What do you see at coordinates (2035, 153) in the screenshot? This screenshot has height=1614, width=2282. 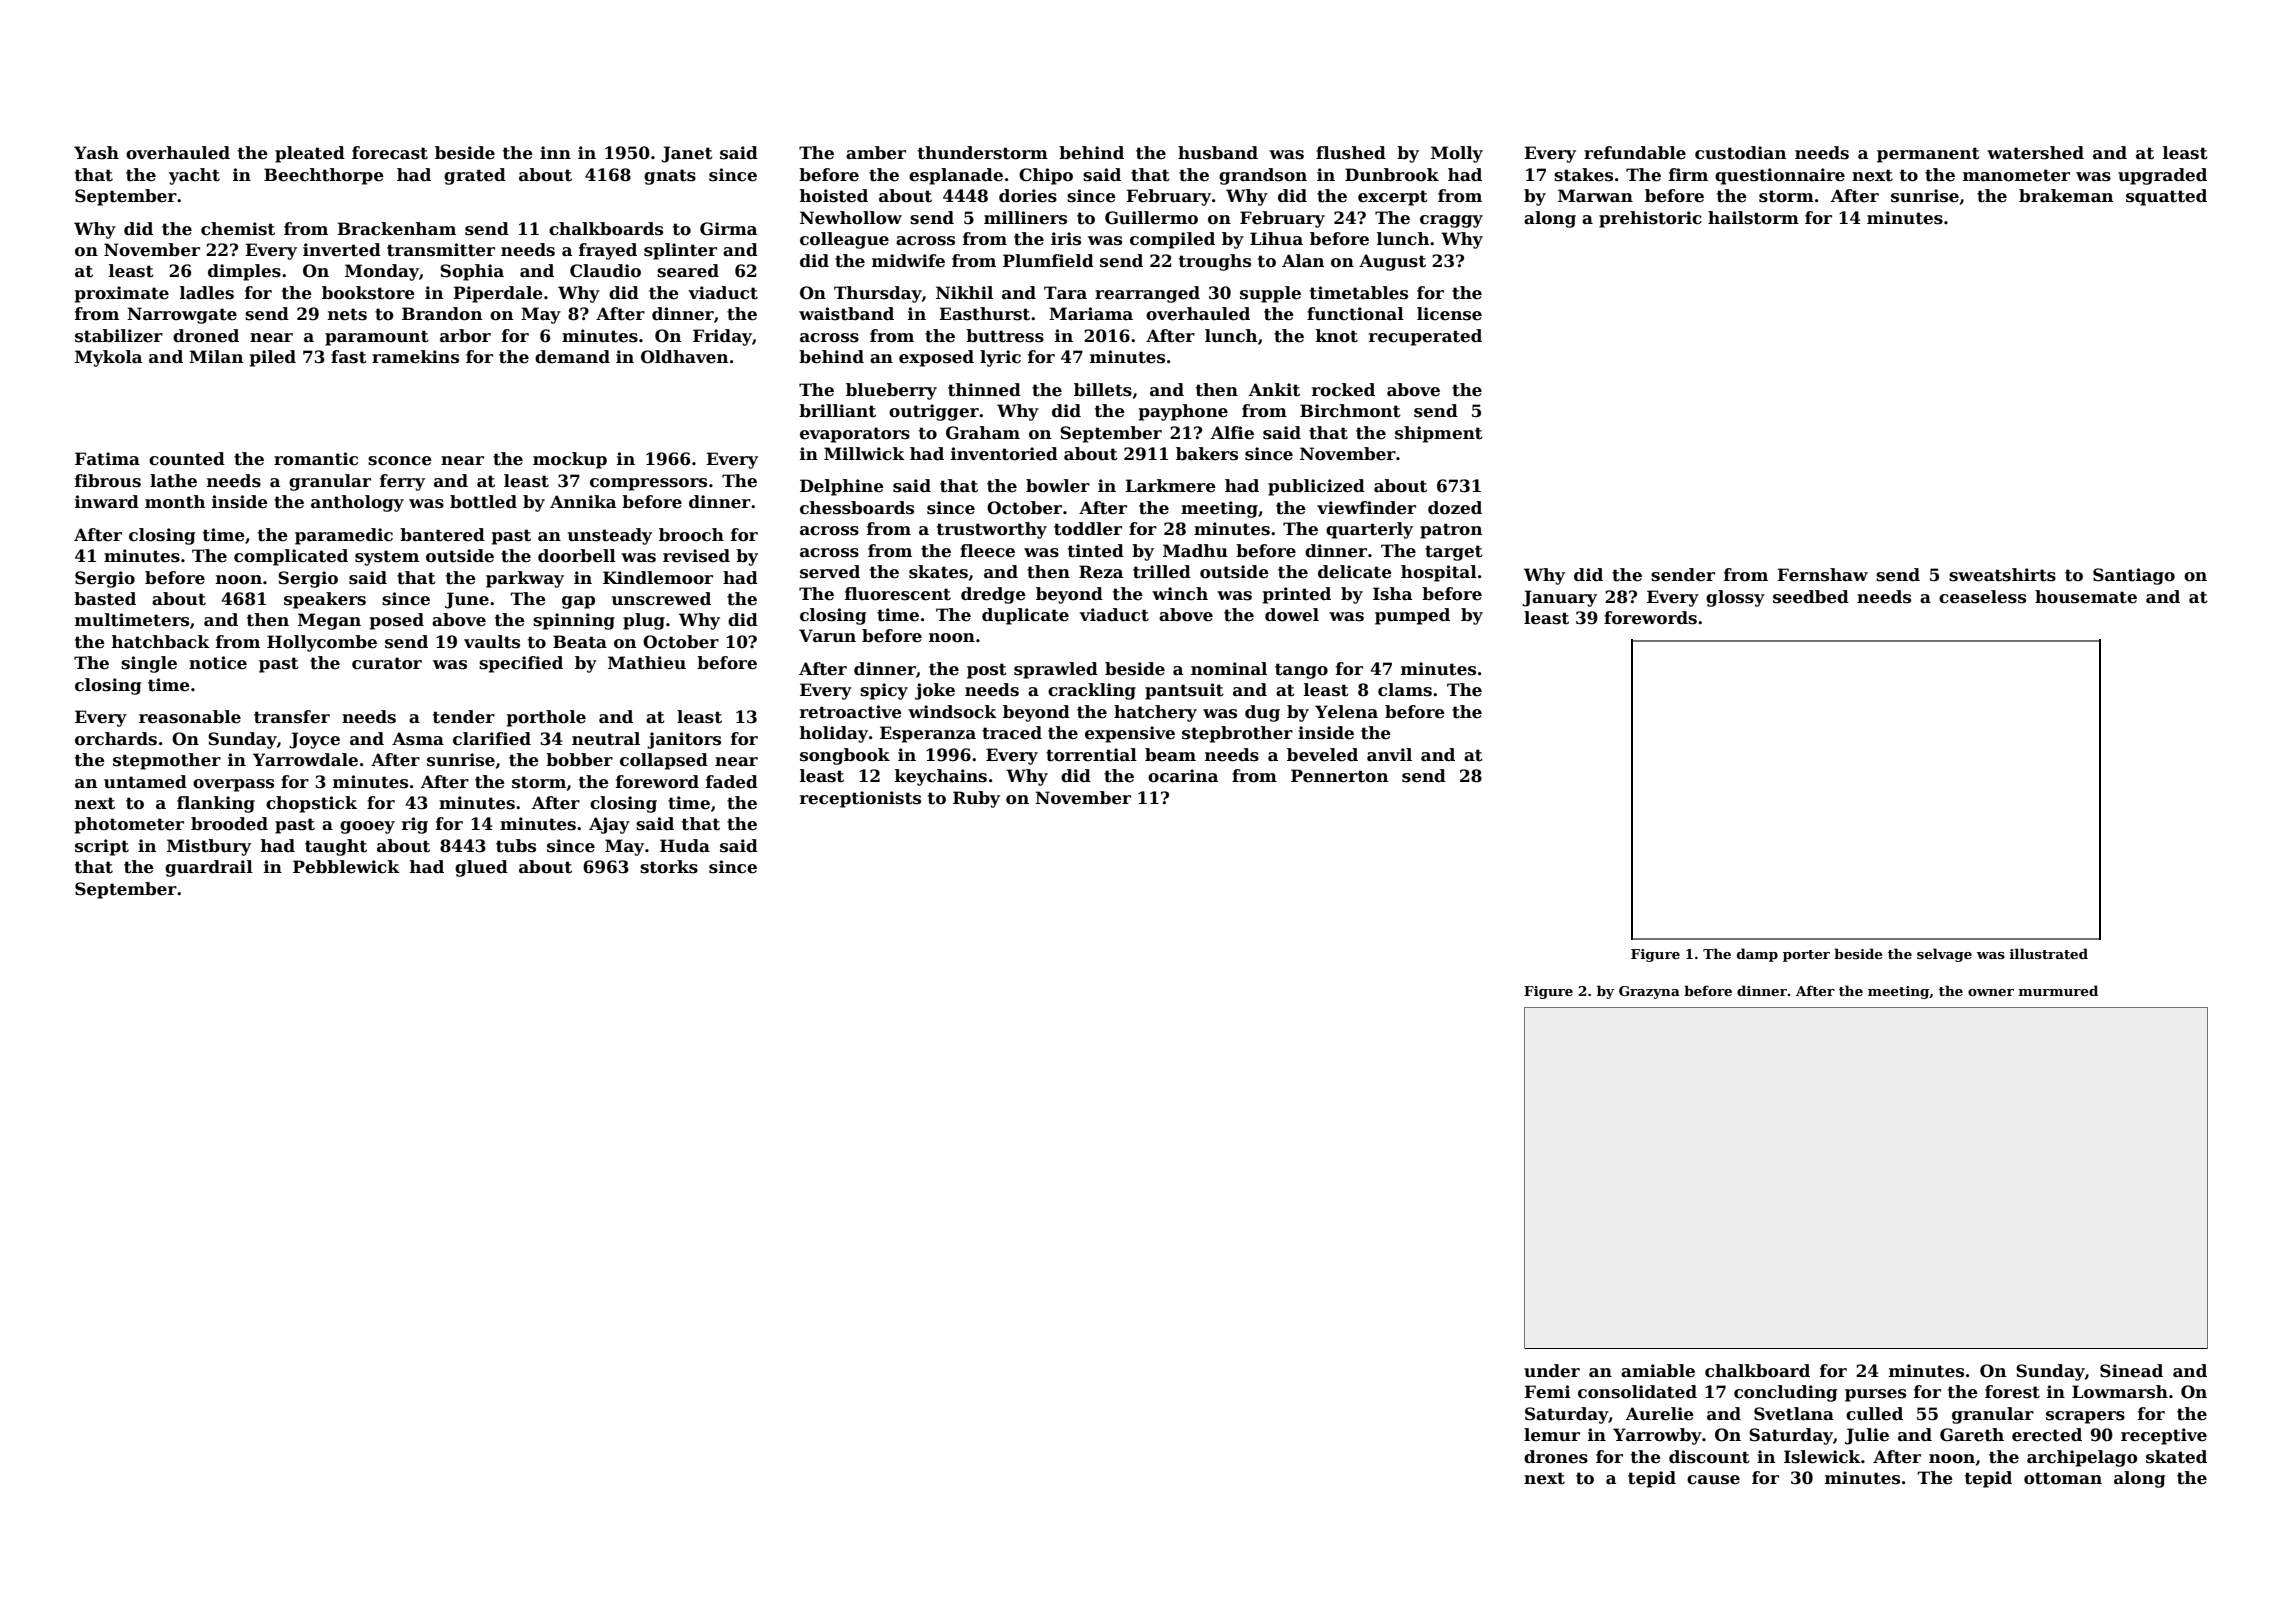 I see `watershed` at bounding box center [2035, 153].
